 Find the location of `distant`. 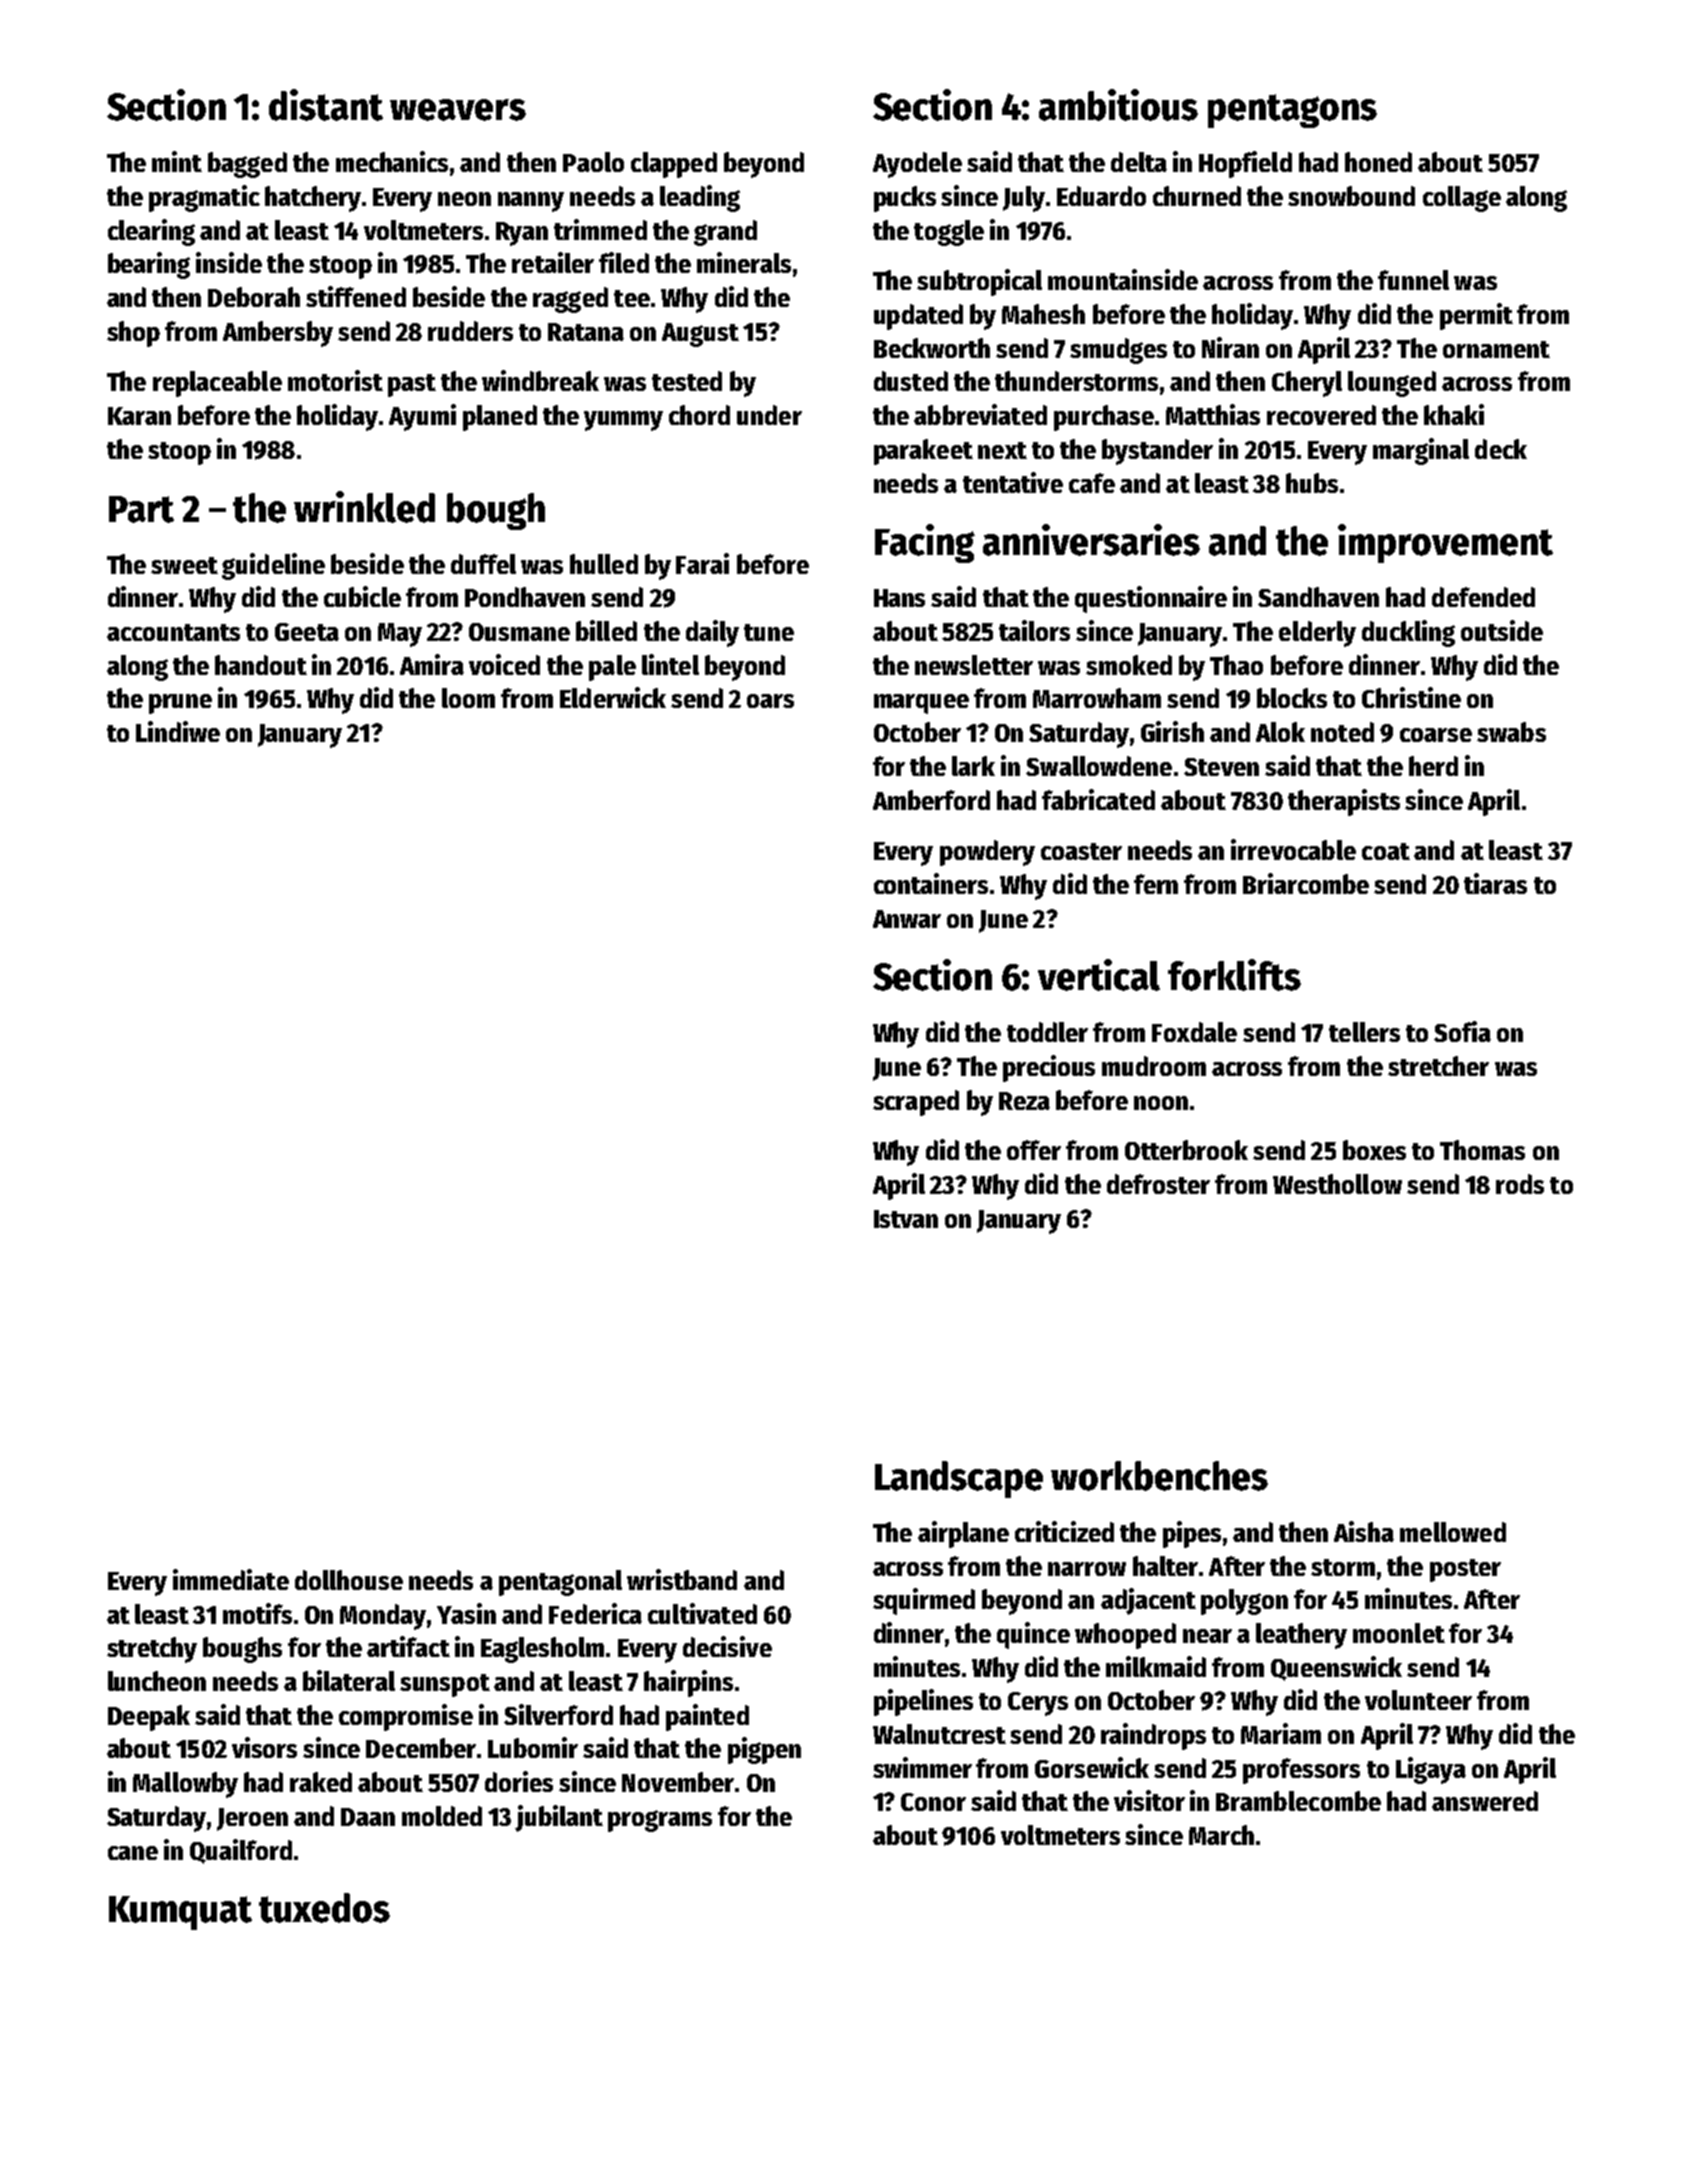

distant is located at coordinates (326, 105).
